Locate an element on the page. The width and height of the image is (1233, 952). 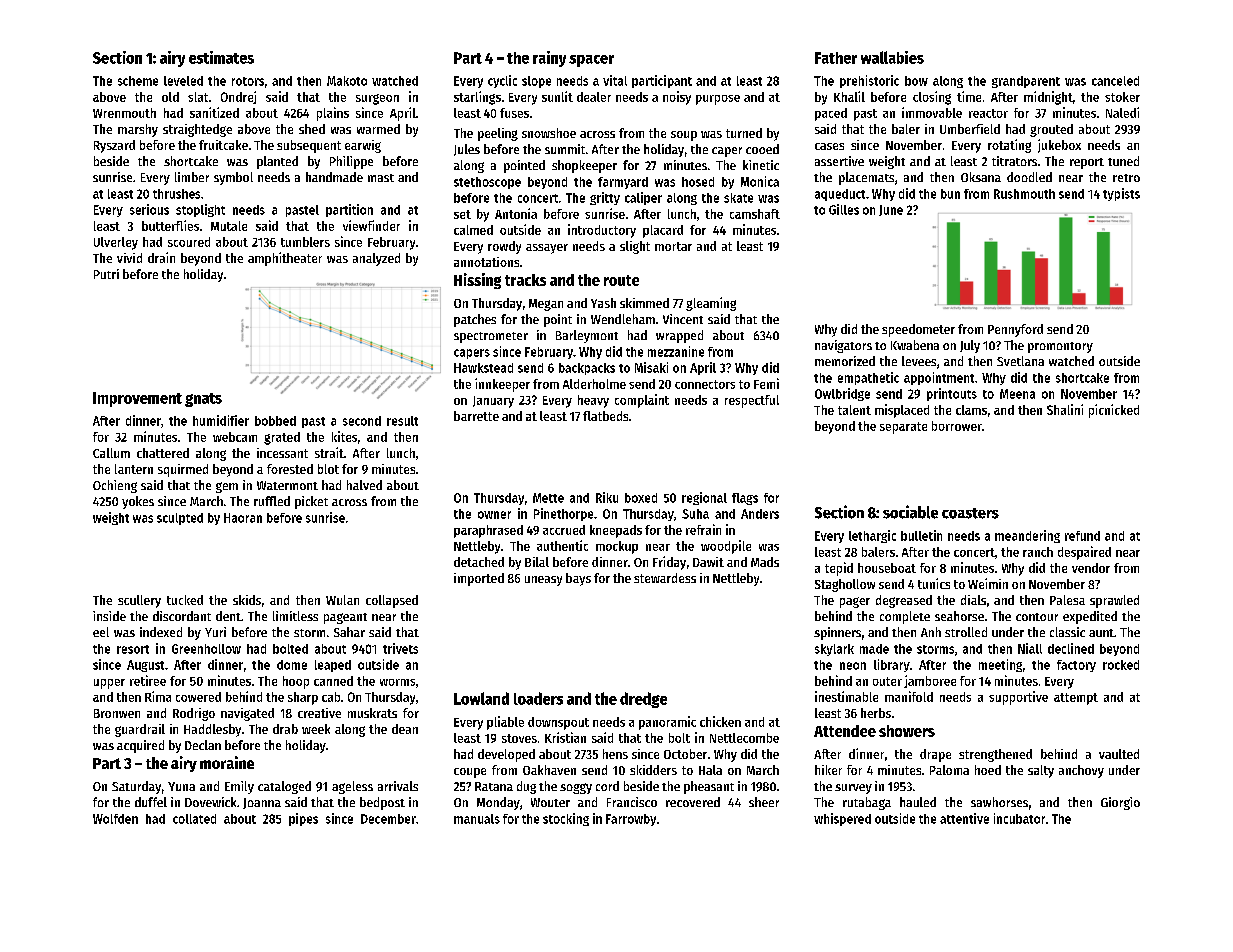
Makoto is located at coordinates (347, 81).
